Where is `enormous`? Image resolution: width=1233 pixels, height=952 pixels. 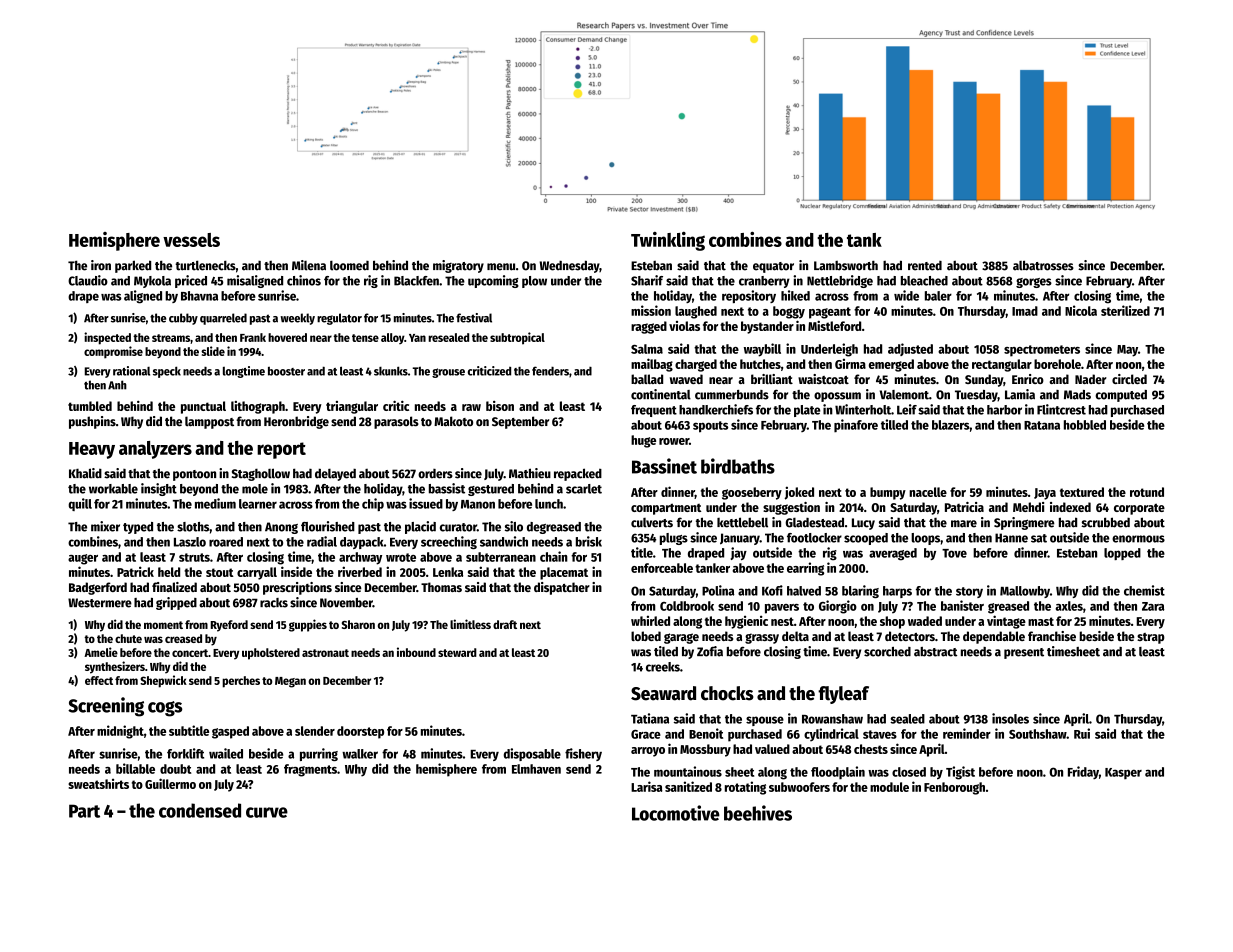
enormous is located at coordinates (1138, 539).
